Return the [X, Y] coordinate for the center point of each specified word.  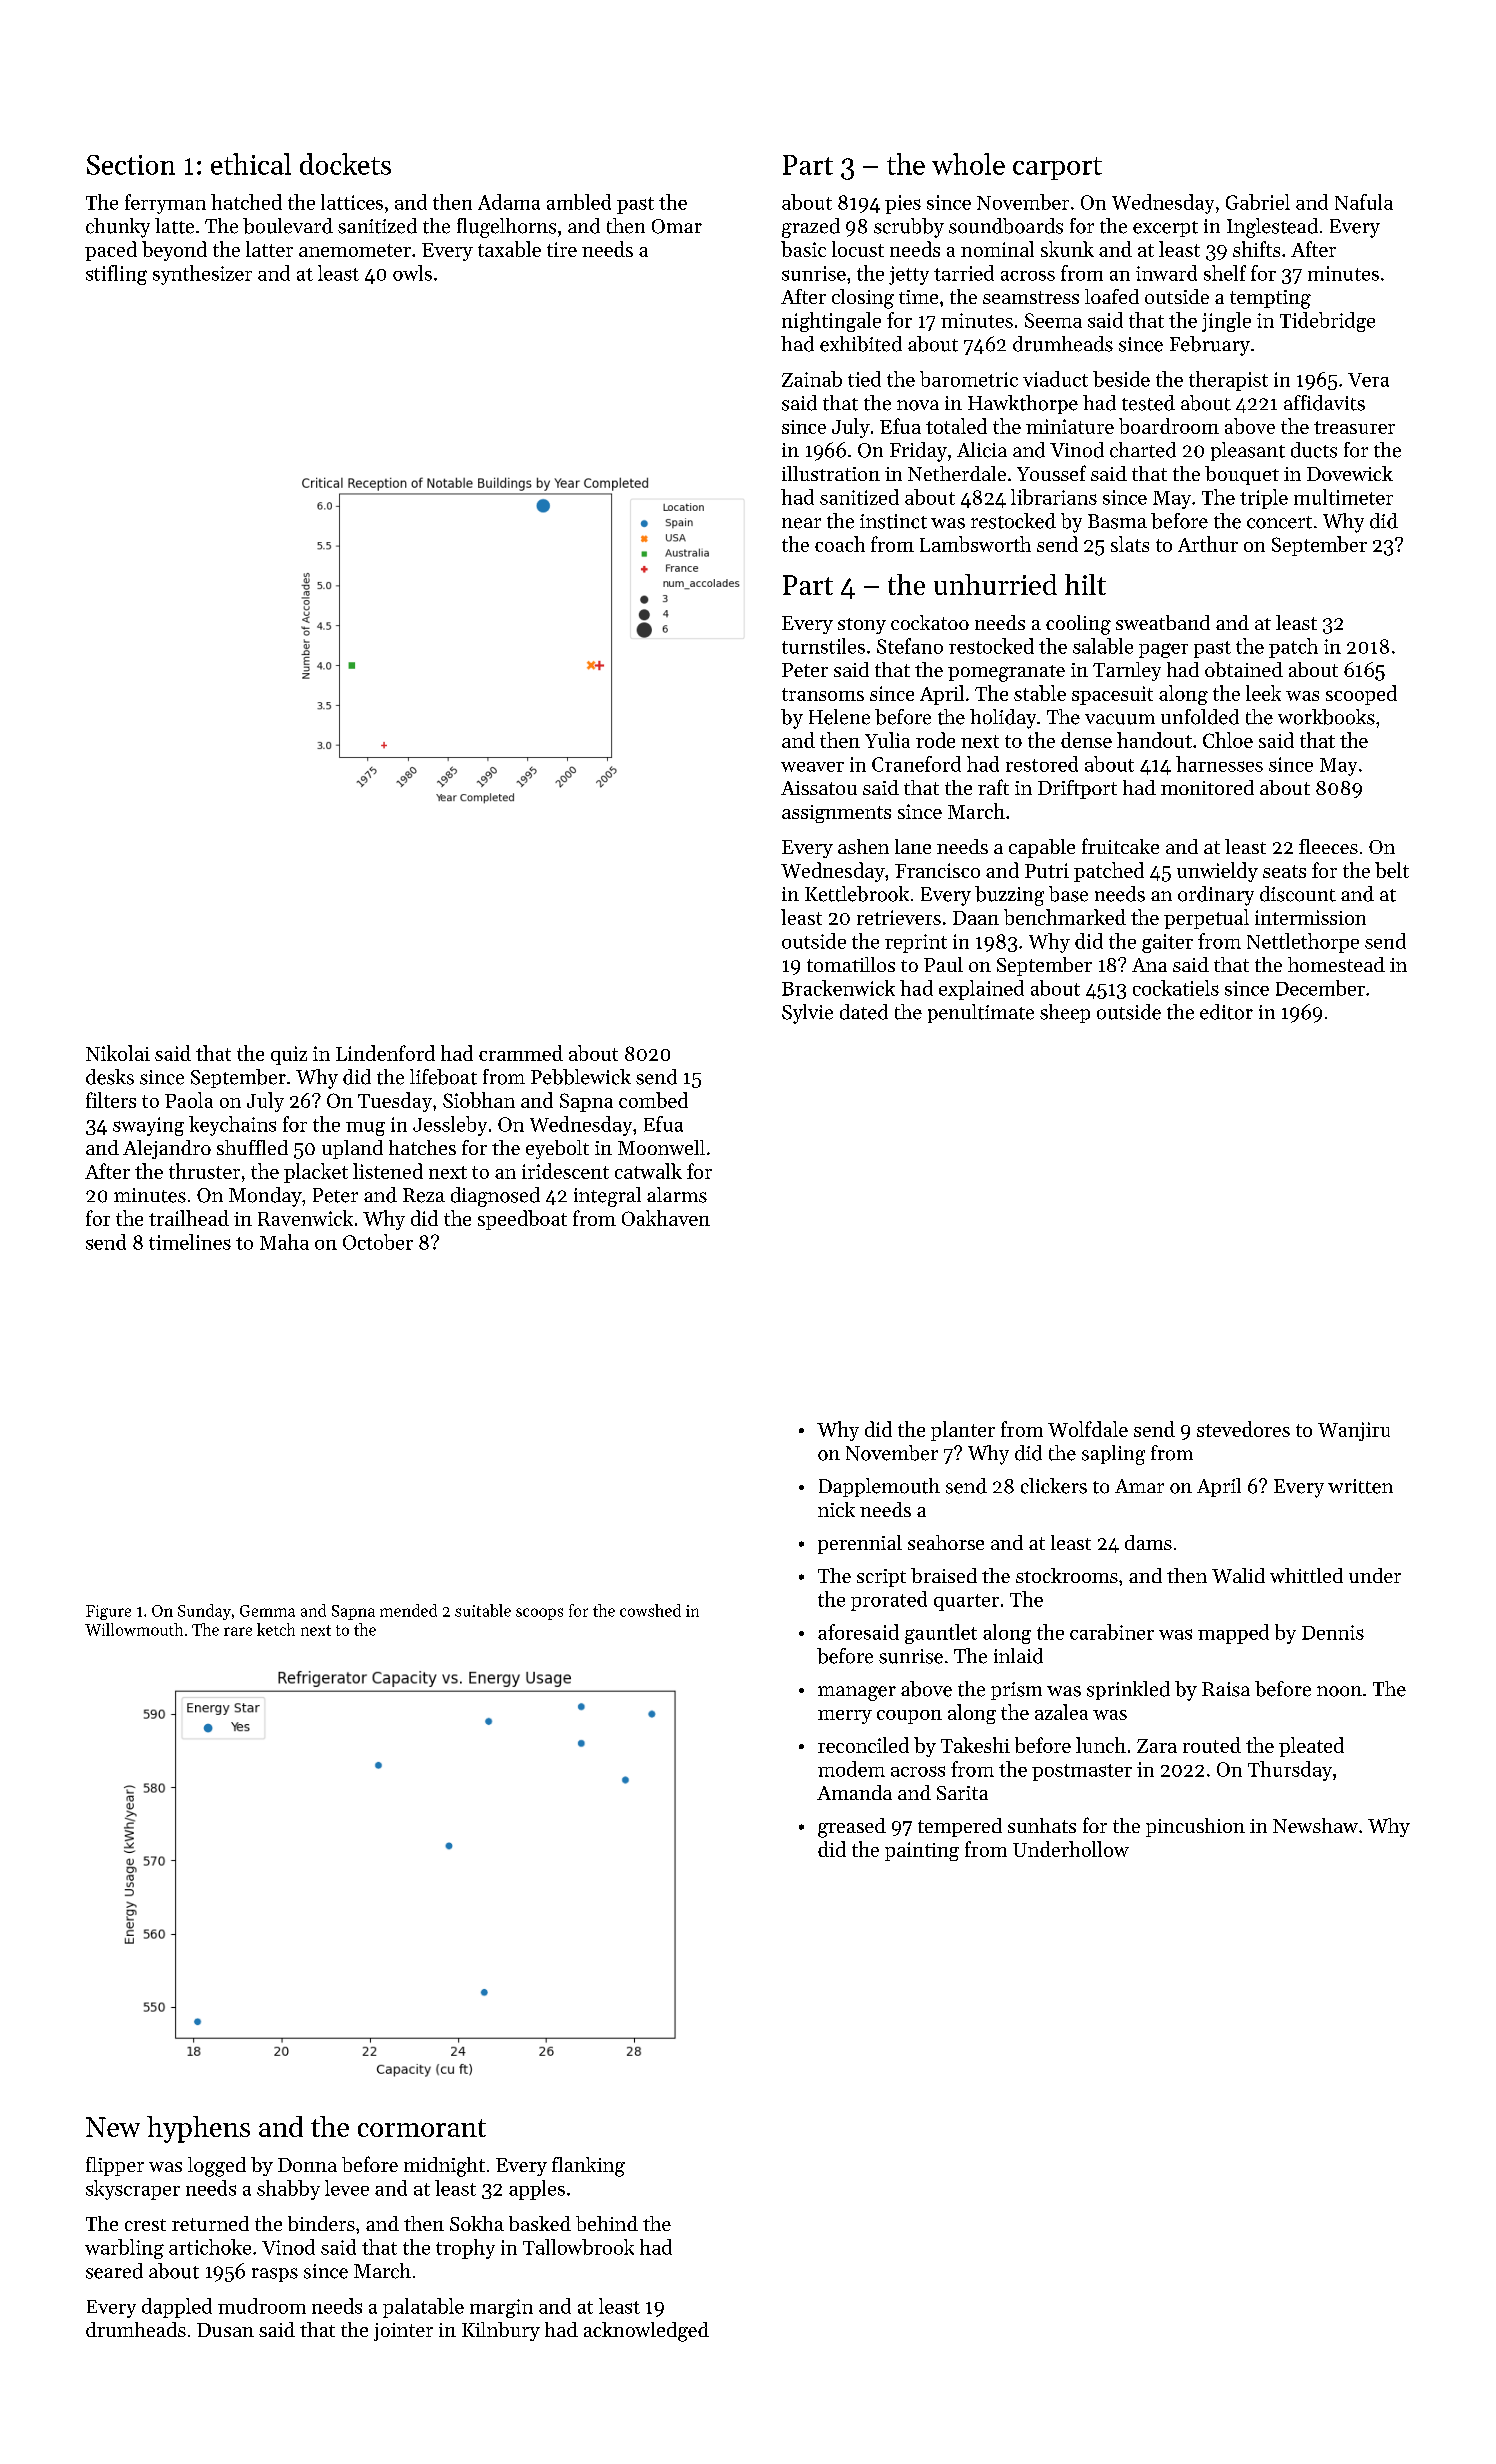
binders [321, 2223]
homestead [1336, 964]
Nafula [1364, 202]
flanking [588, 2167]
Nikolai [118, 1053]
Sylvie [807, 1014]
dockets [345, 164]
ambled [579, 202]
